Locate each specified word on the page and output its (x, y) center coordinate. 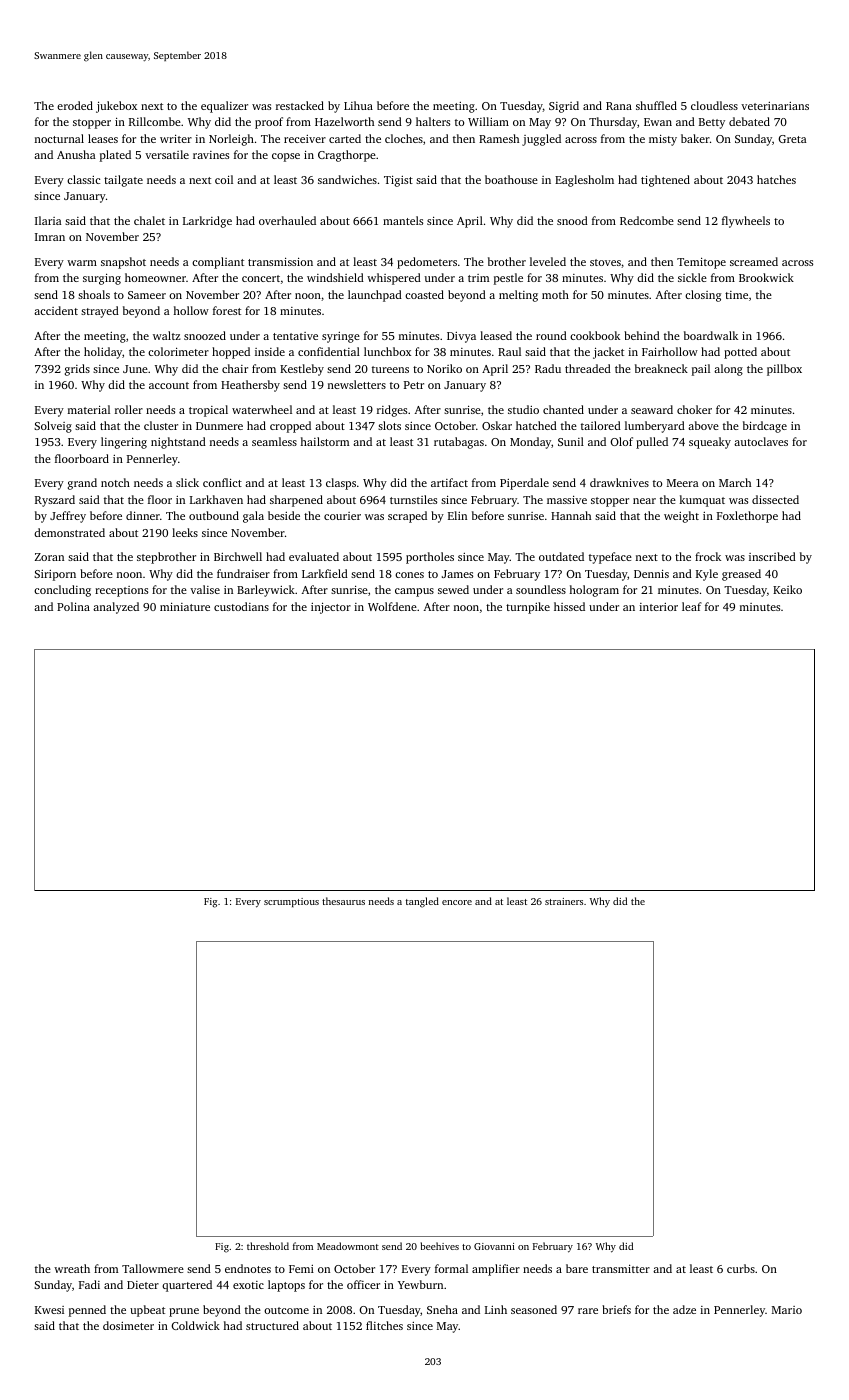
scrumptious (291, 902)
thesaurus (343, 901)
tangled (422, 902)
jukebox (116, 107)
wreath (72, 1268)
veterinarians (775, 106)
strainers (564, 901)
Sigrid (564, 107)
